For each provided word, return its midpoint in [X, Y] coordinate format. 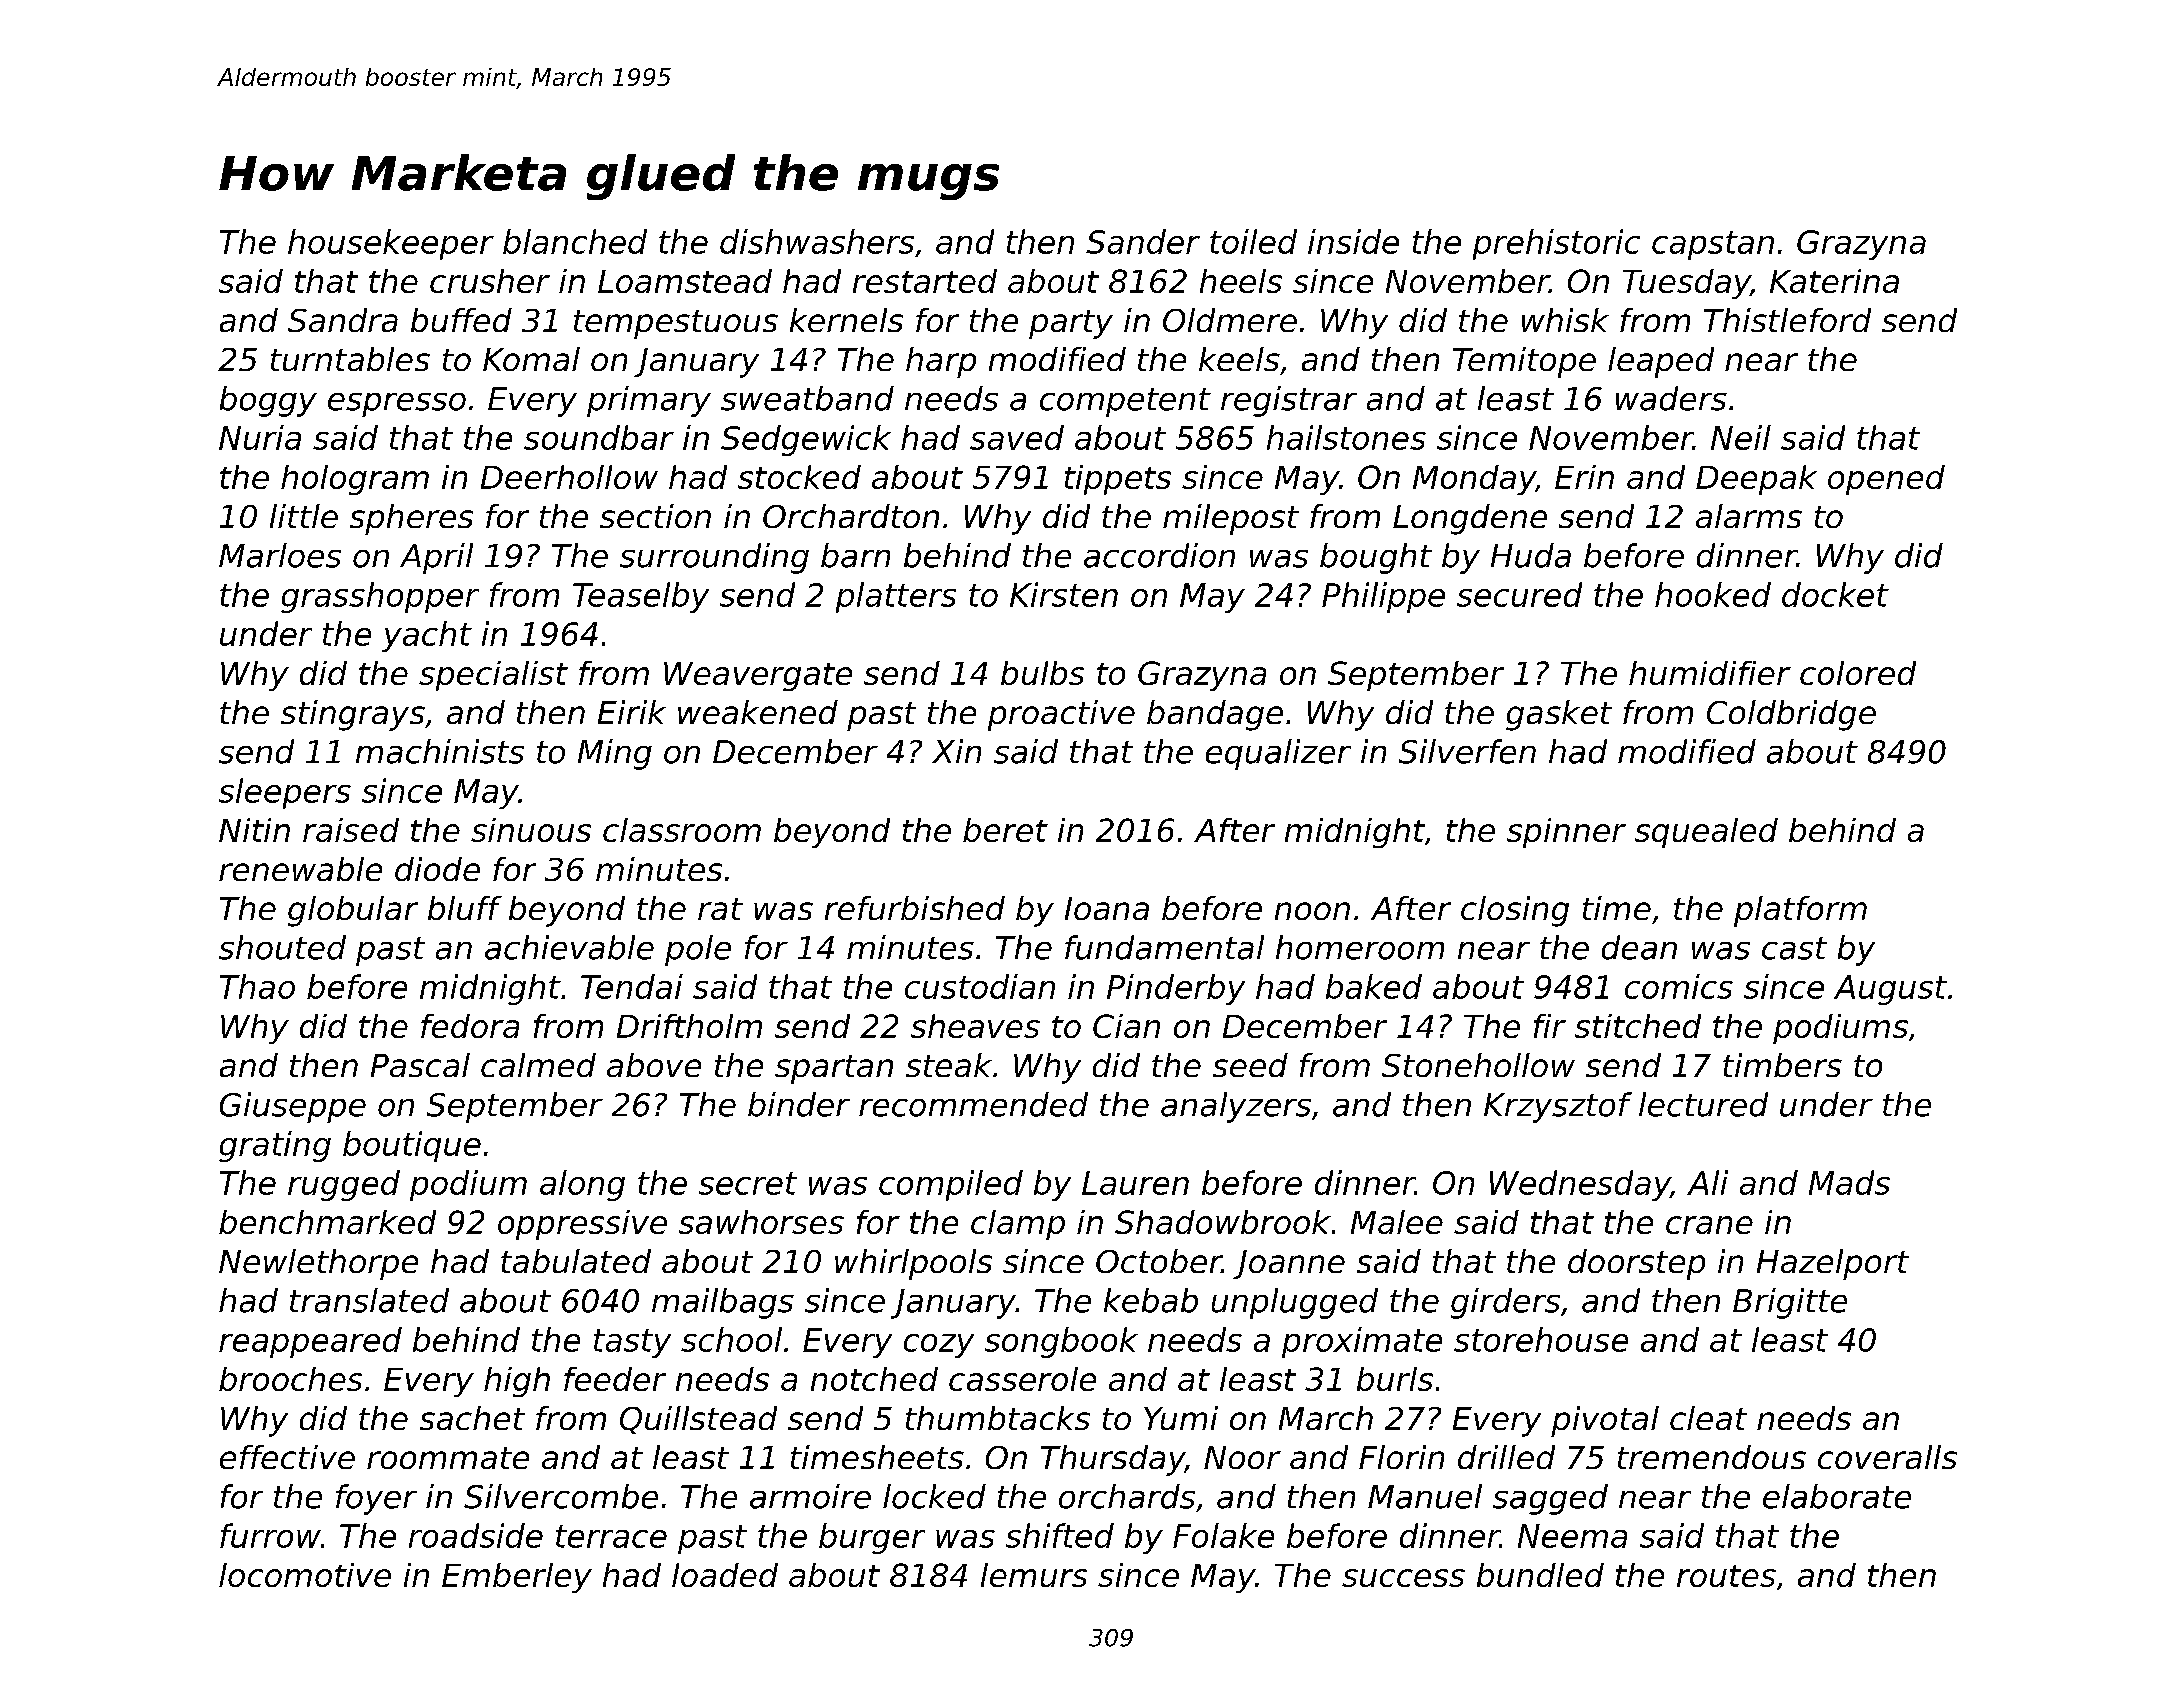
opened [1886, 480]
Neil [1741, 437]
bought [1376, 558]
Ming [615, 754]
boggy [268, 401]
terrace [611, 1536]
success [1403, 1578]
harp [941, 362]
